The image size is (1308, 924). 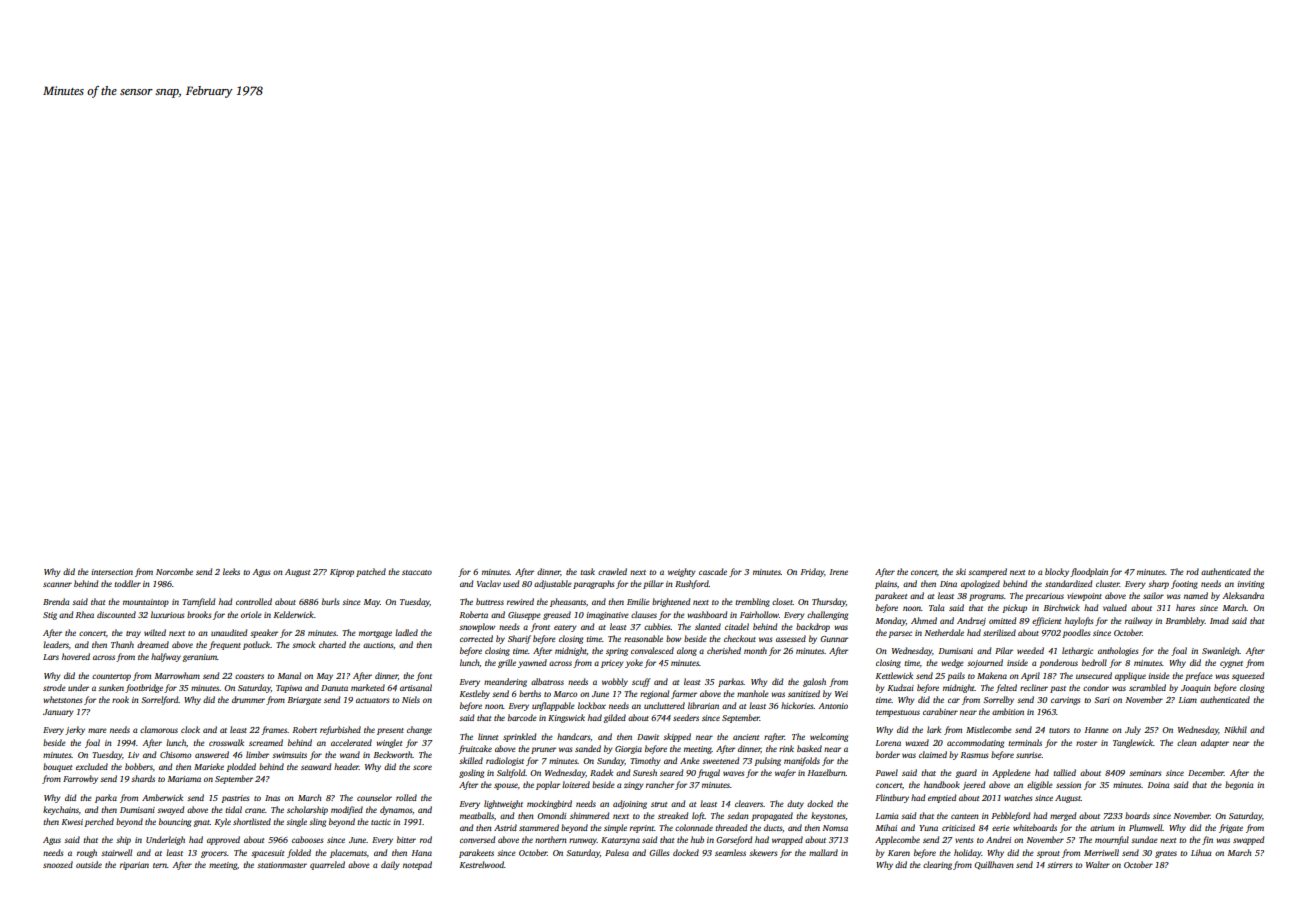 I want to click on Kestrelwood, so click(x=482, y=864).
